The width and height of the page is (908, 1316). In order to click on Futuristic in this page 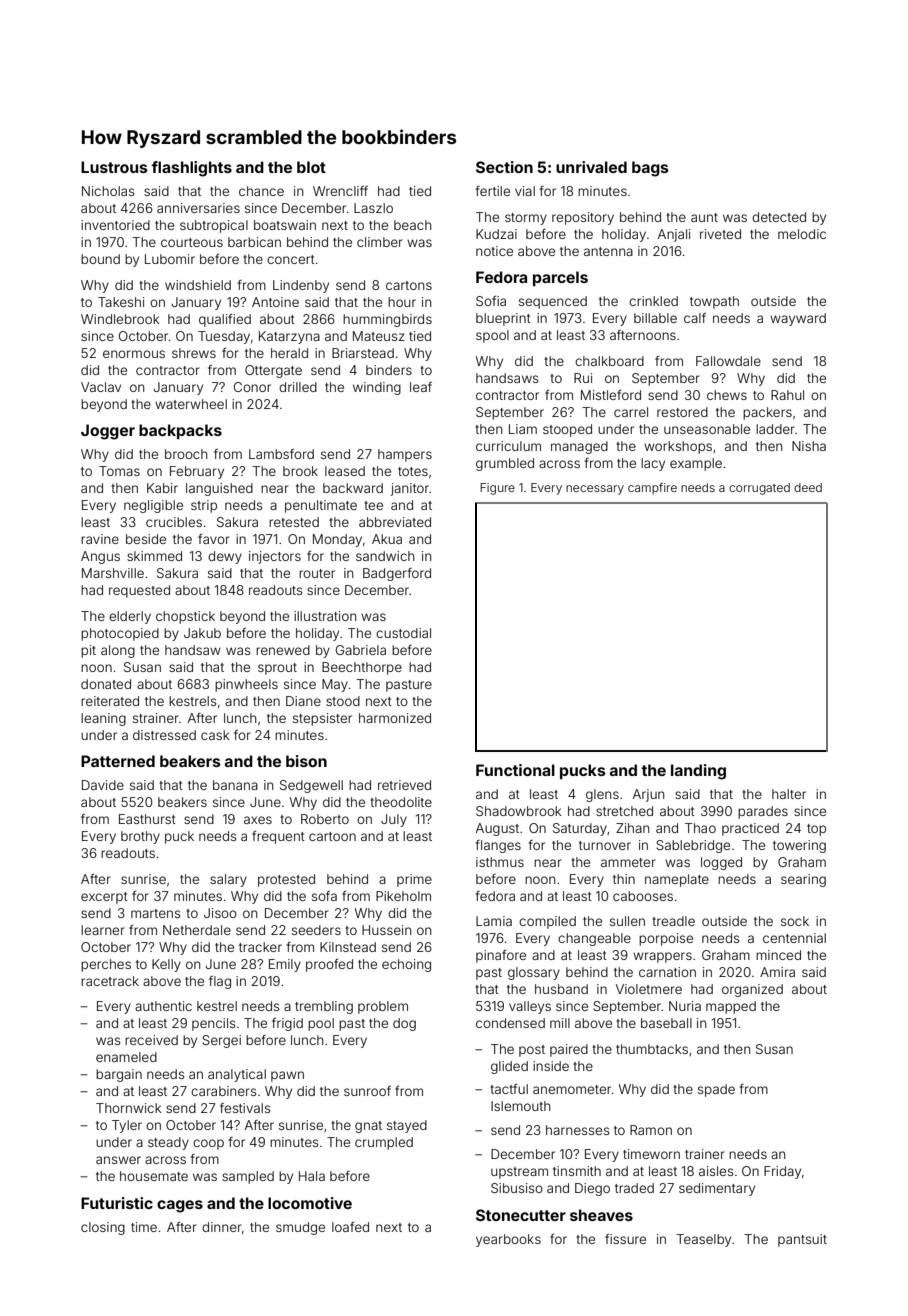, I will do `click(117, 1203)`.
